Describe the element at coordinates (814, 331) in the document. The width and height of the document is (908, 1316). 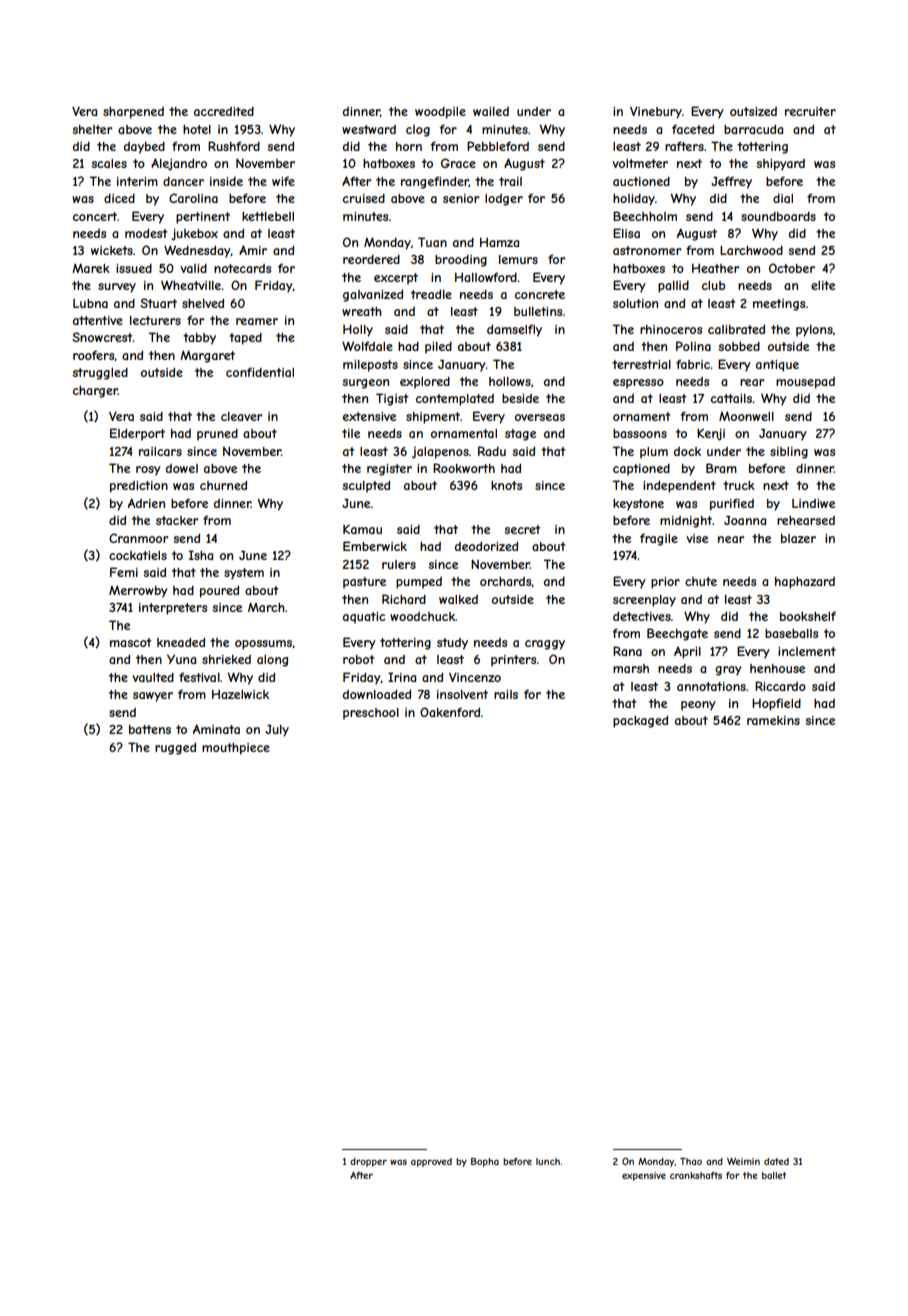
I see `pylons` at that location.
